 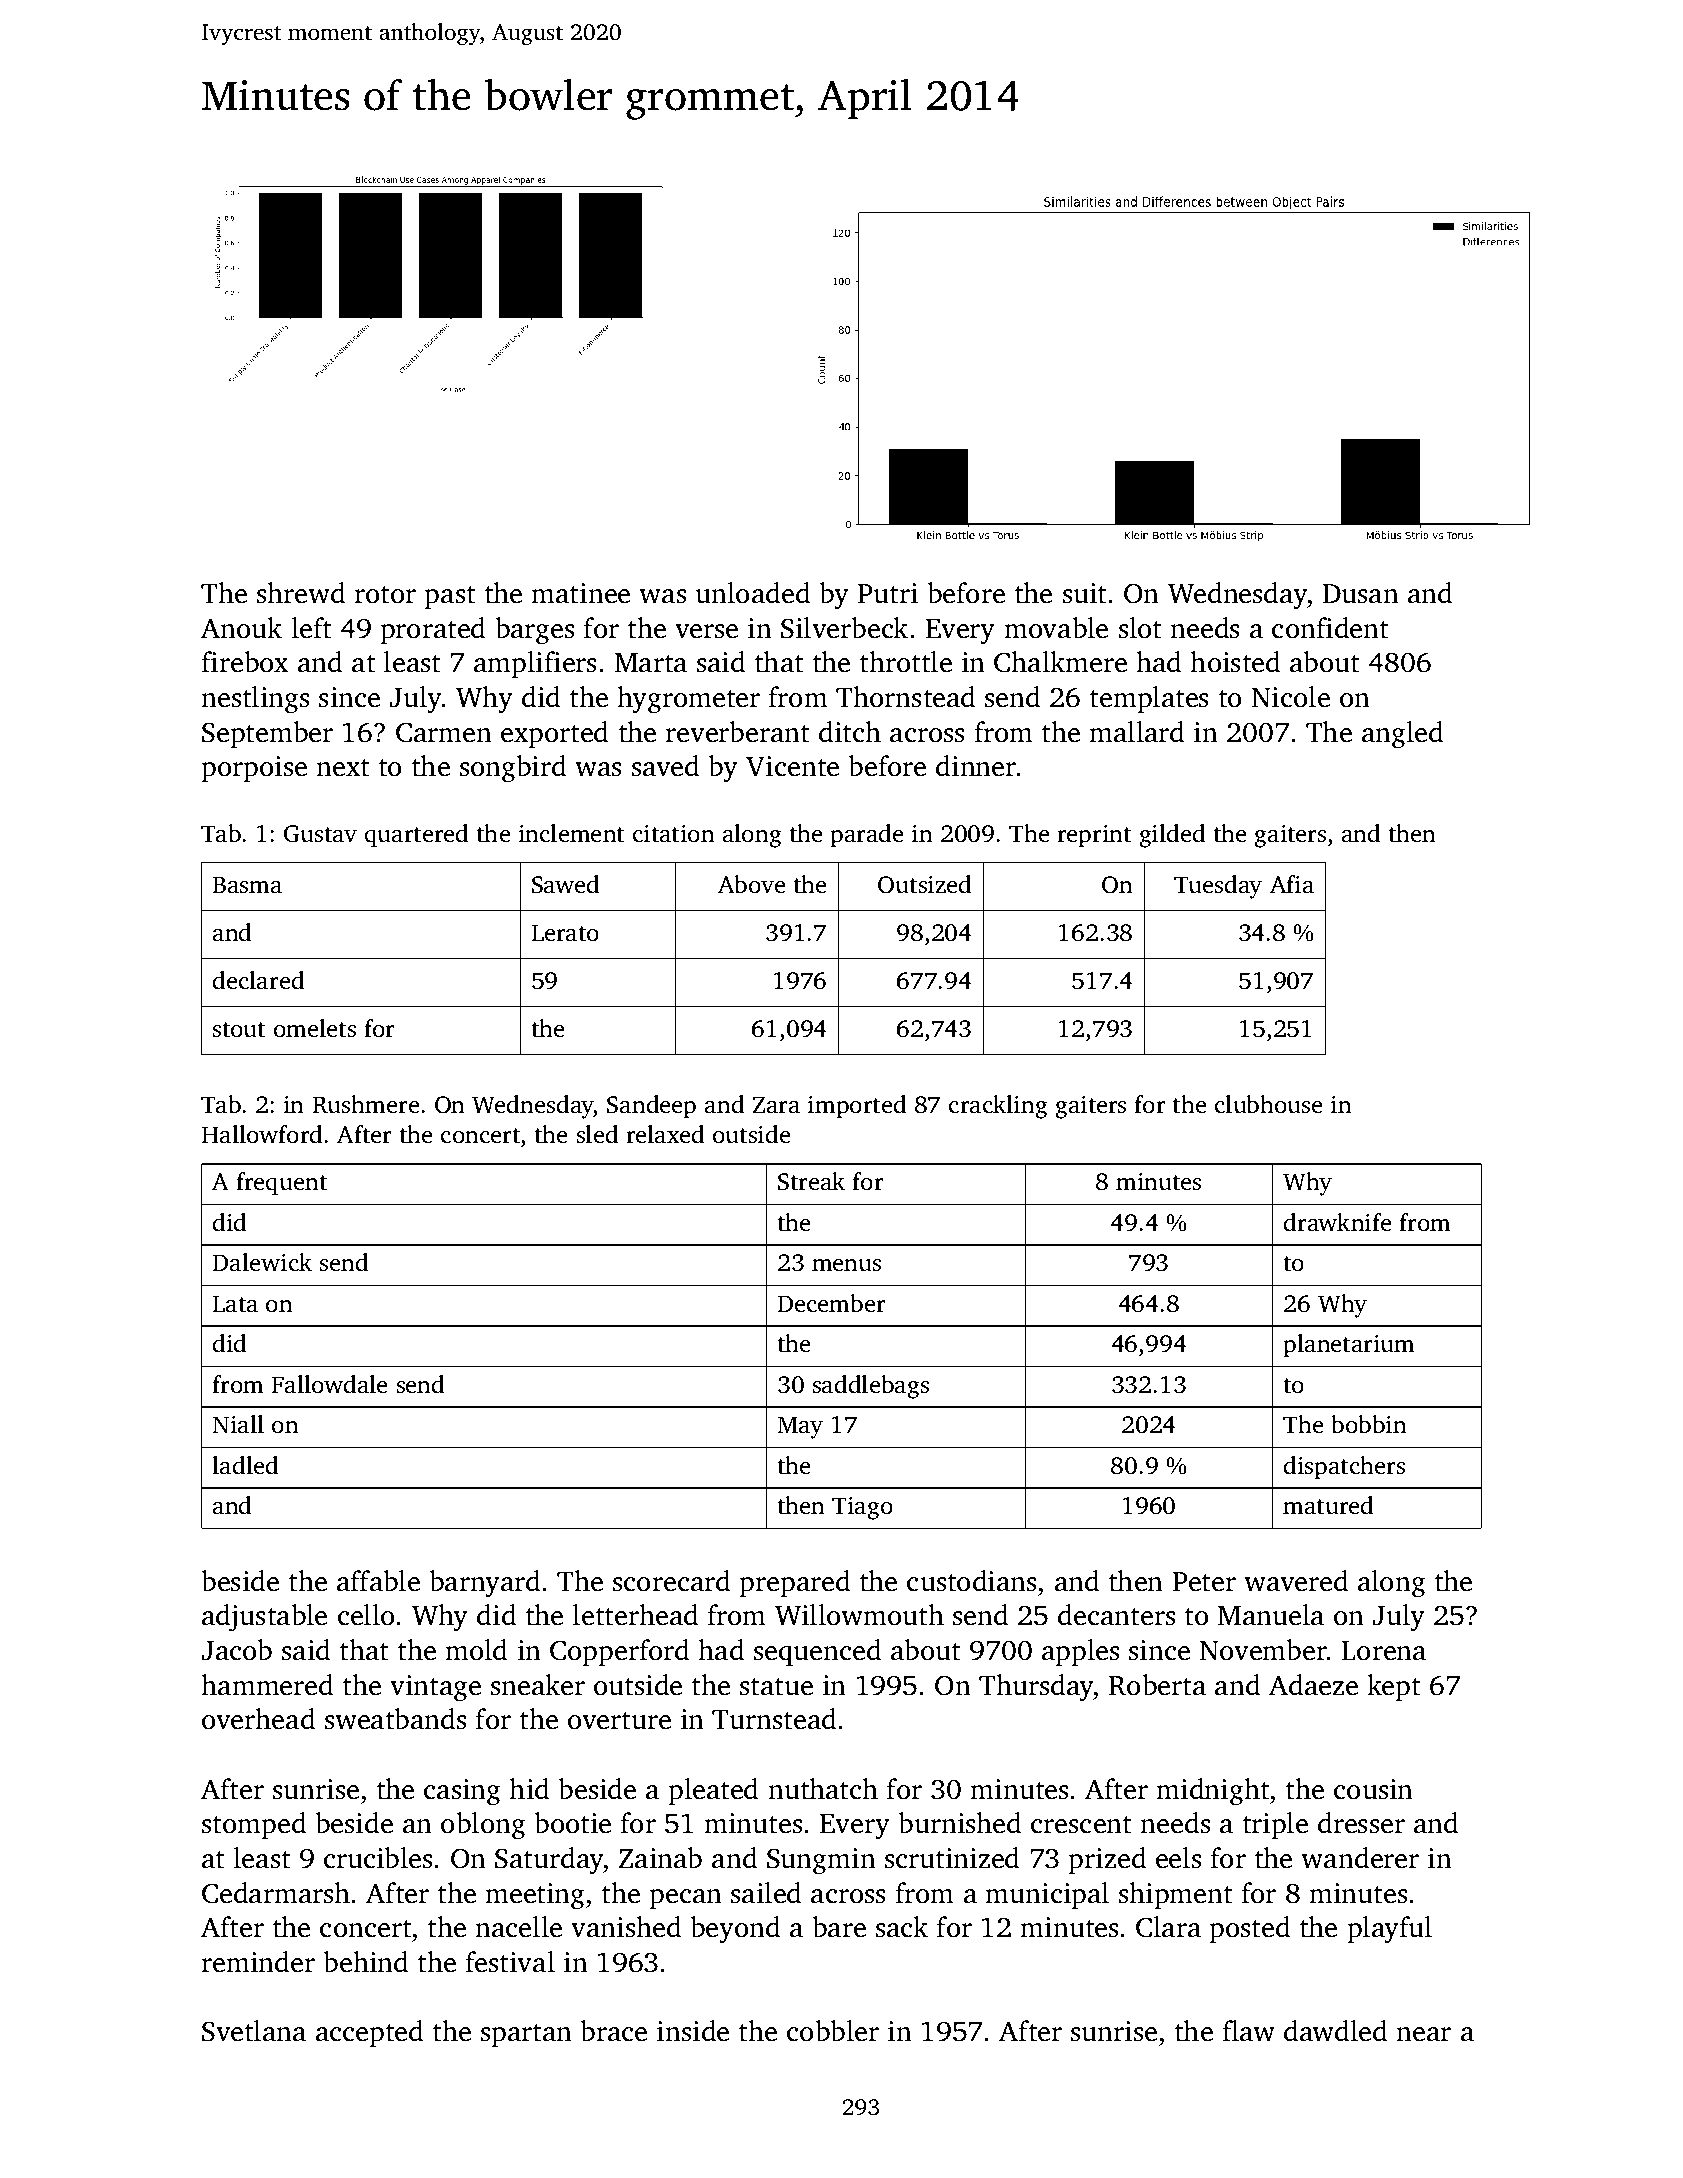 What do you see at coordinates (580, 593) in the screenshot?
I see `matinee` at bounding box center [580, 593].
